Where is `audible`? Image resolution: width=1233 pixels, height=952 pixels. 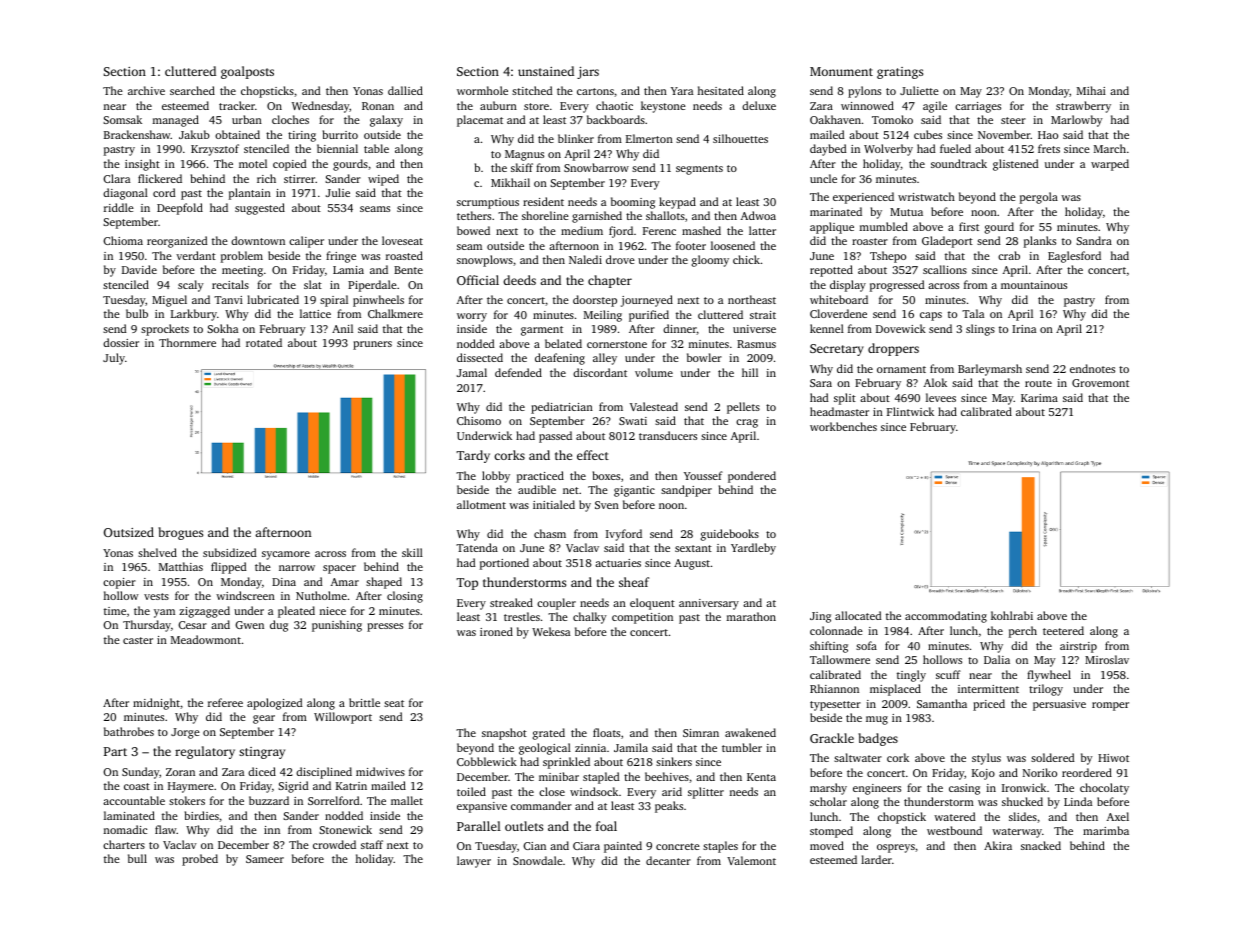
audible is located at coordinates (537, 489).
